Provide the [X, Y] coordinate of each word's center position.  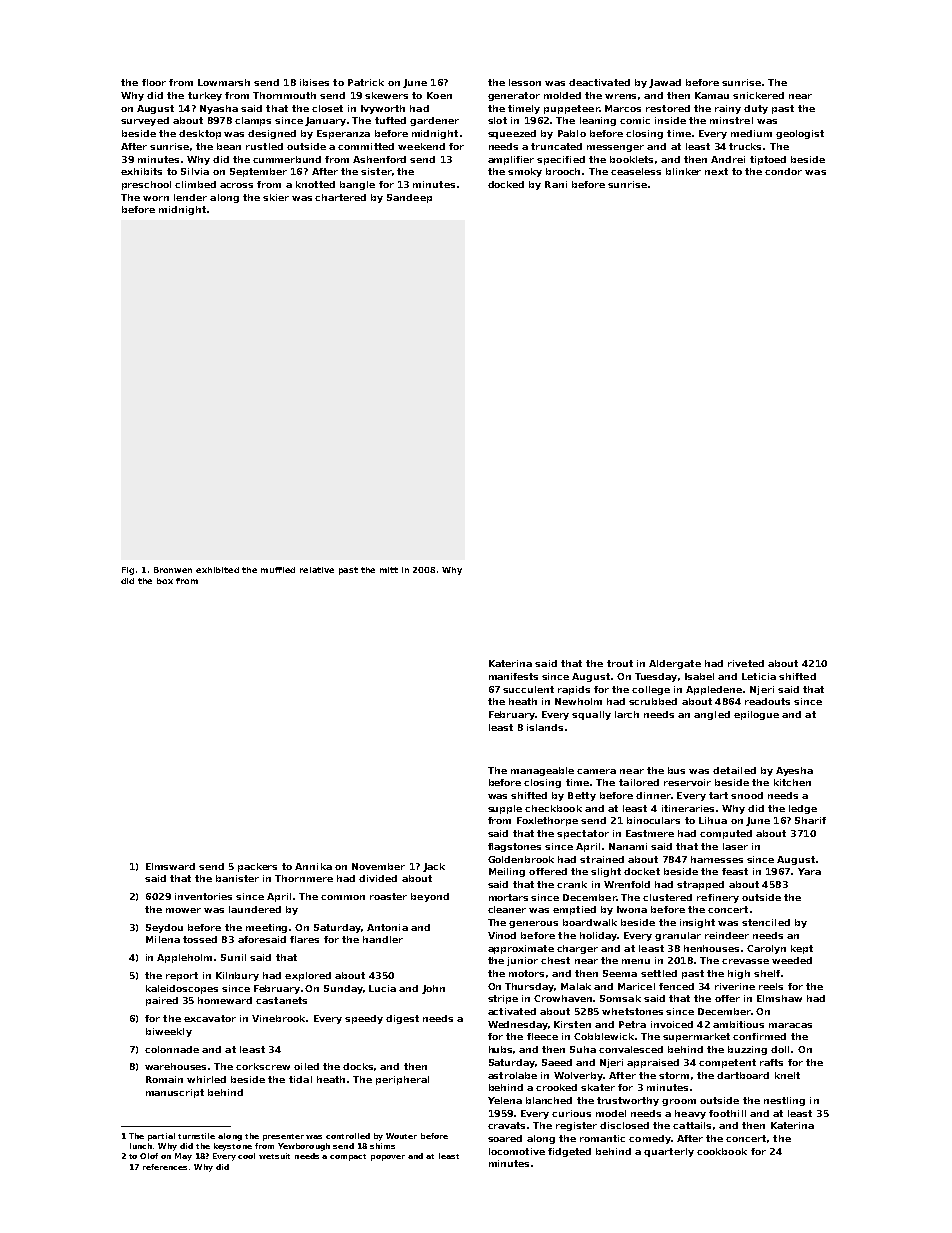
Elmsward [170, 866]
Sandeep [409, 198]
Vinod [502, 935]
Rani [556, 184]
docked [506, 184]
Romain [164, 1079]
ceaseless [636, 171]
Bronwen [173, 570]
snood [747, 795]
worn [156, 198]
